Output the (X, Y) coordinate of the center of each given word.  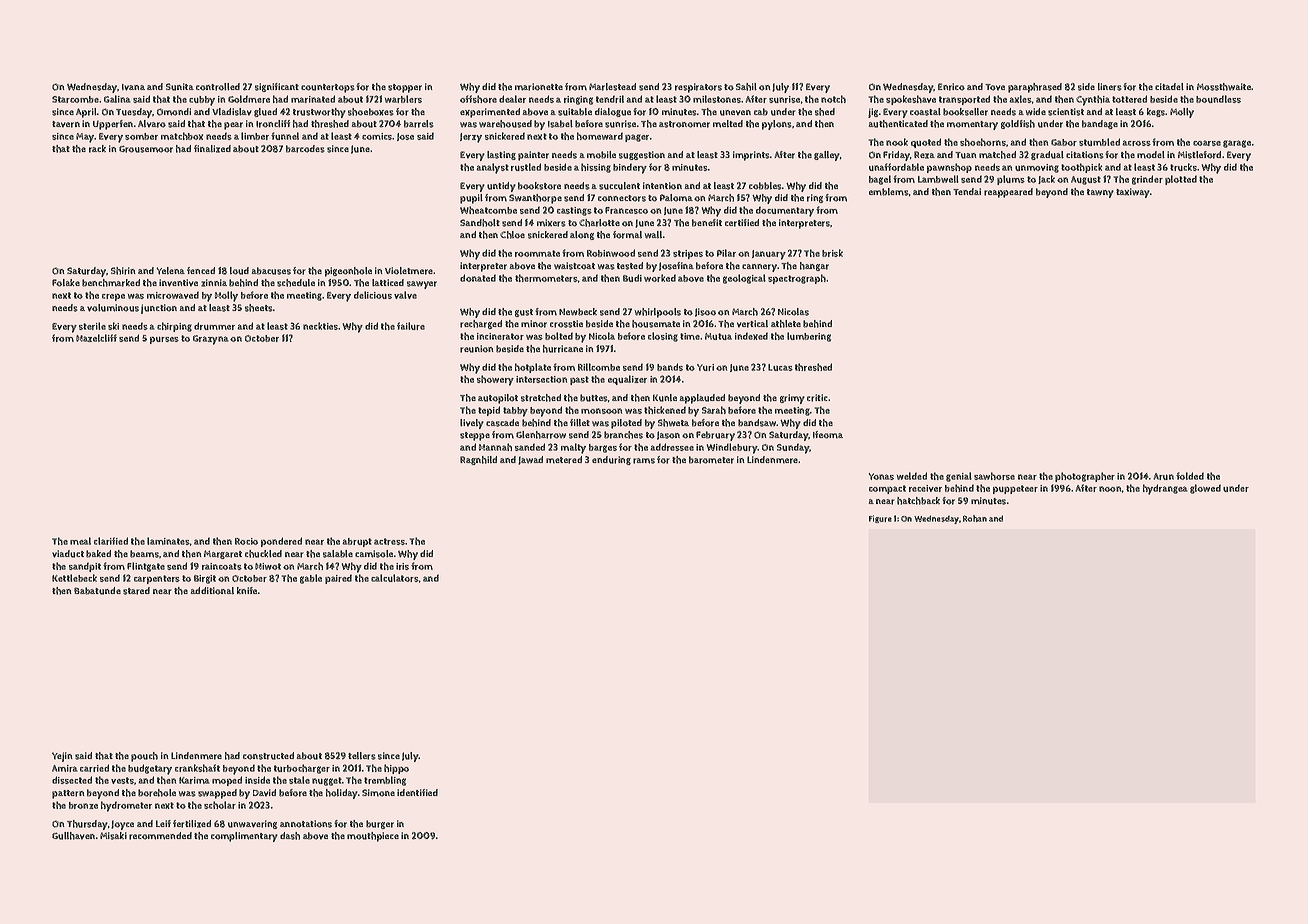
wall (653, 235)
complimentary (244, 837)
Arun (1163, 476)
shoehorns (983, 142)
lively (472, 424)
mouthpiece (373, 837)
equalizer (627, 380)
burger (380, 824)
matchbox (182, 136)
